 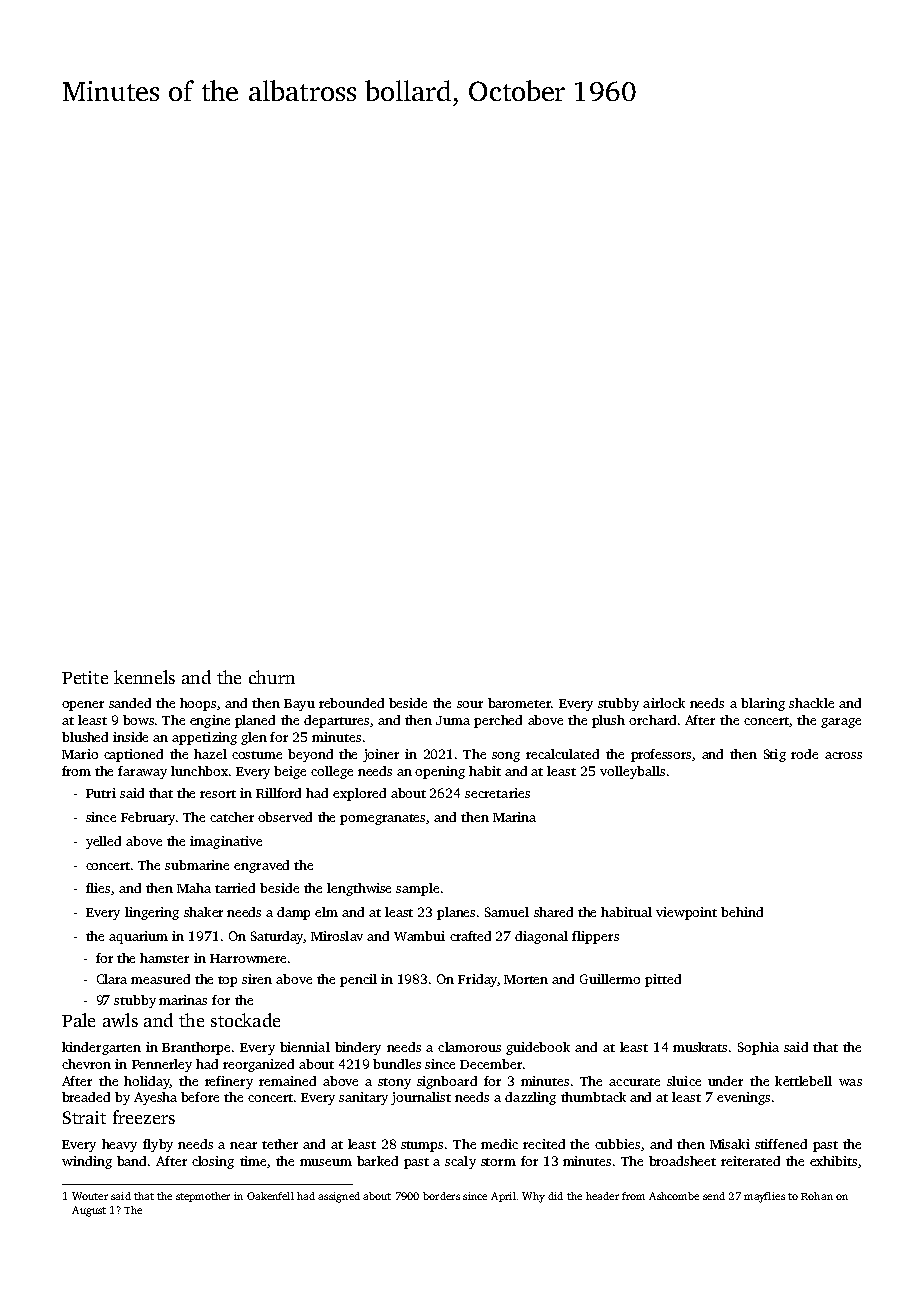 I want to click on medic, so click(x=499, y=1144).
